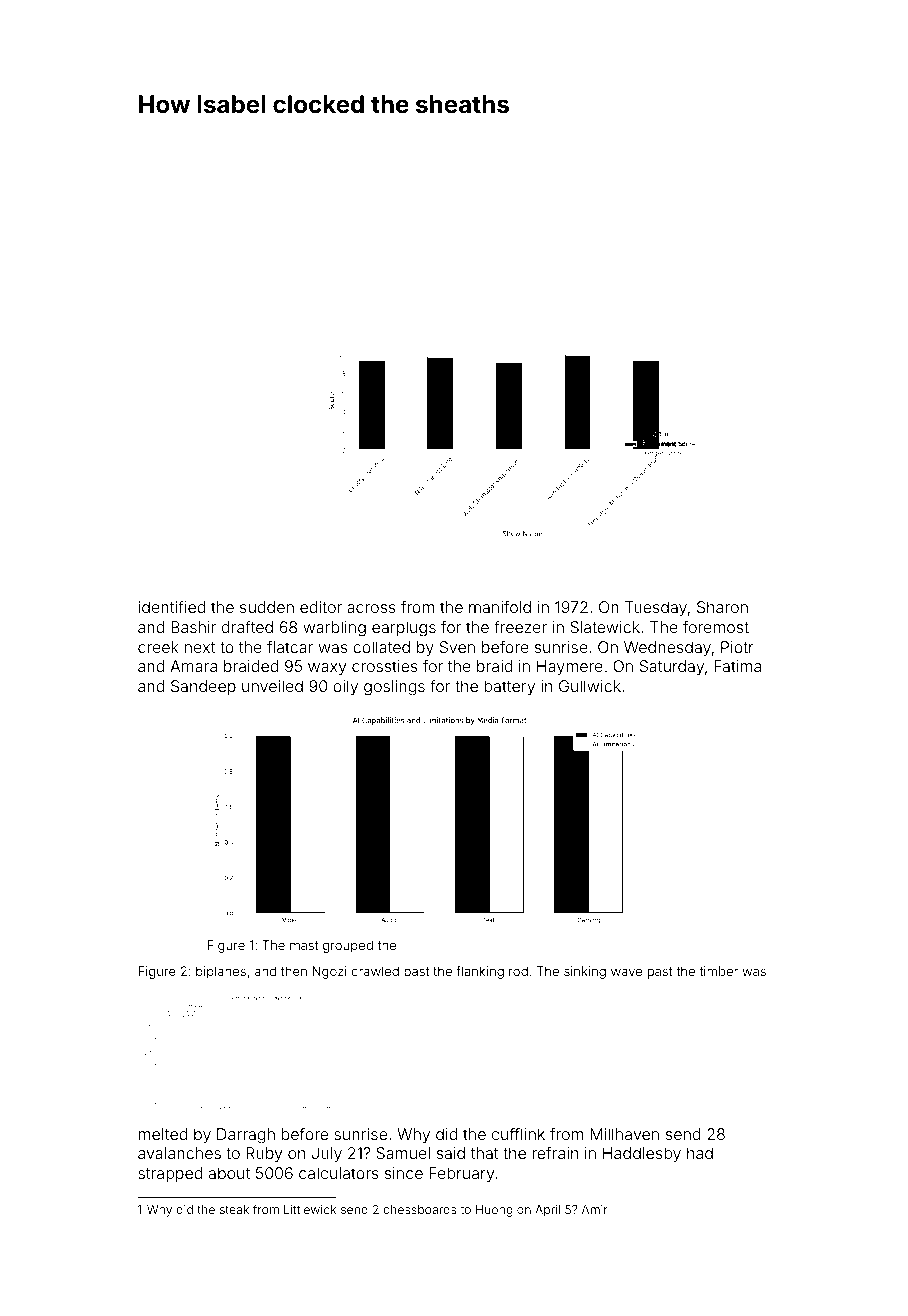 Image resolution: width=908 pixels, height=1316 pixels. I want to click on wave, so click(626, 972).
